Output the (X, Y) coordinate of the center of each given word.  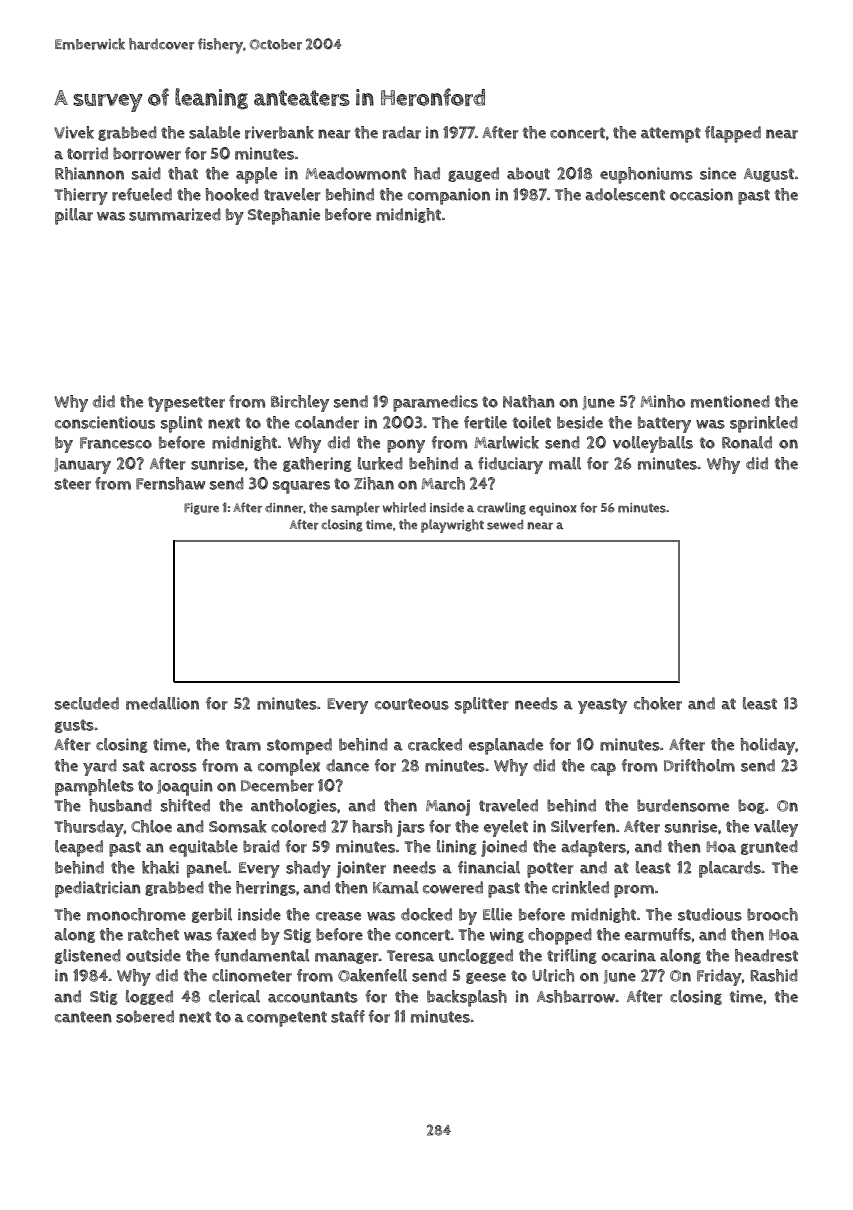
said (146, 173)
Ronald (747, 442)
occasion (701, 194)
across (173, 767)
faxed (236, 934)
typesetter (186, 404)
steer (73, 484)
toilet (532, 422)
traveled (508, 805)
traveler (292, 194)
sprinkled (764, 424)
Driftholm (699, 765)
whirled (404, 507)
